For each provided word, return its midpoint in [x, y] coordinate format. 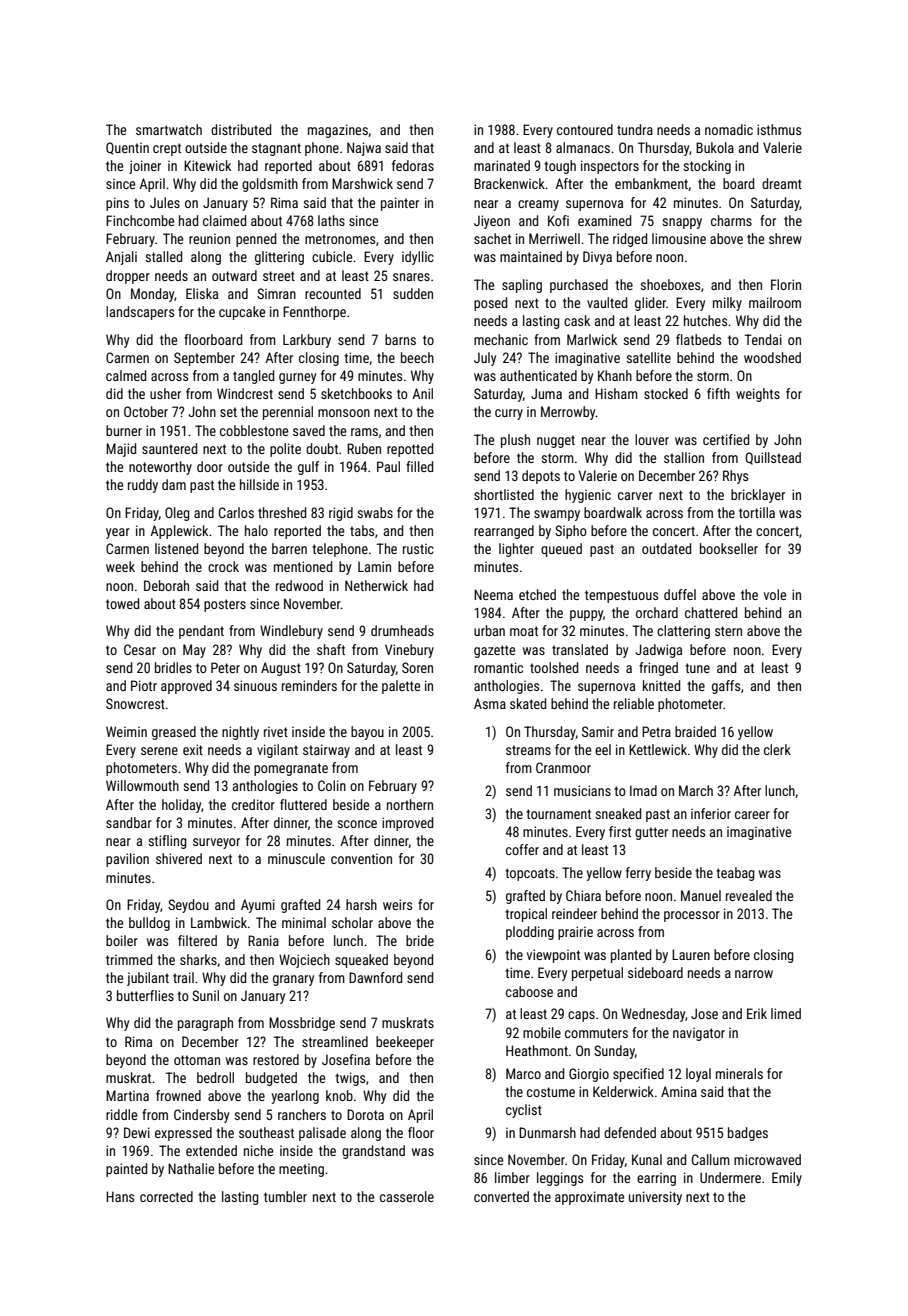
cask [577, 320]
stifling [167, 842]
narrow [754, 974]
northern [410, 804]
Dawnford [375, 977]
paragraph [205, 1024]
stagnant [276, 149]
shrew [785, 238]
